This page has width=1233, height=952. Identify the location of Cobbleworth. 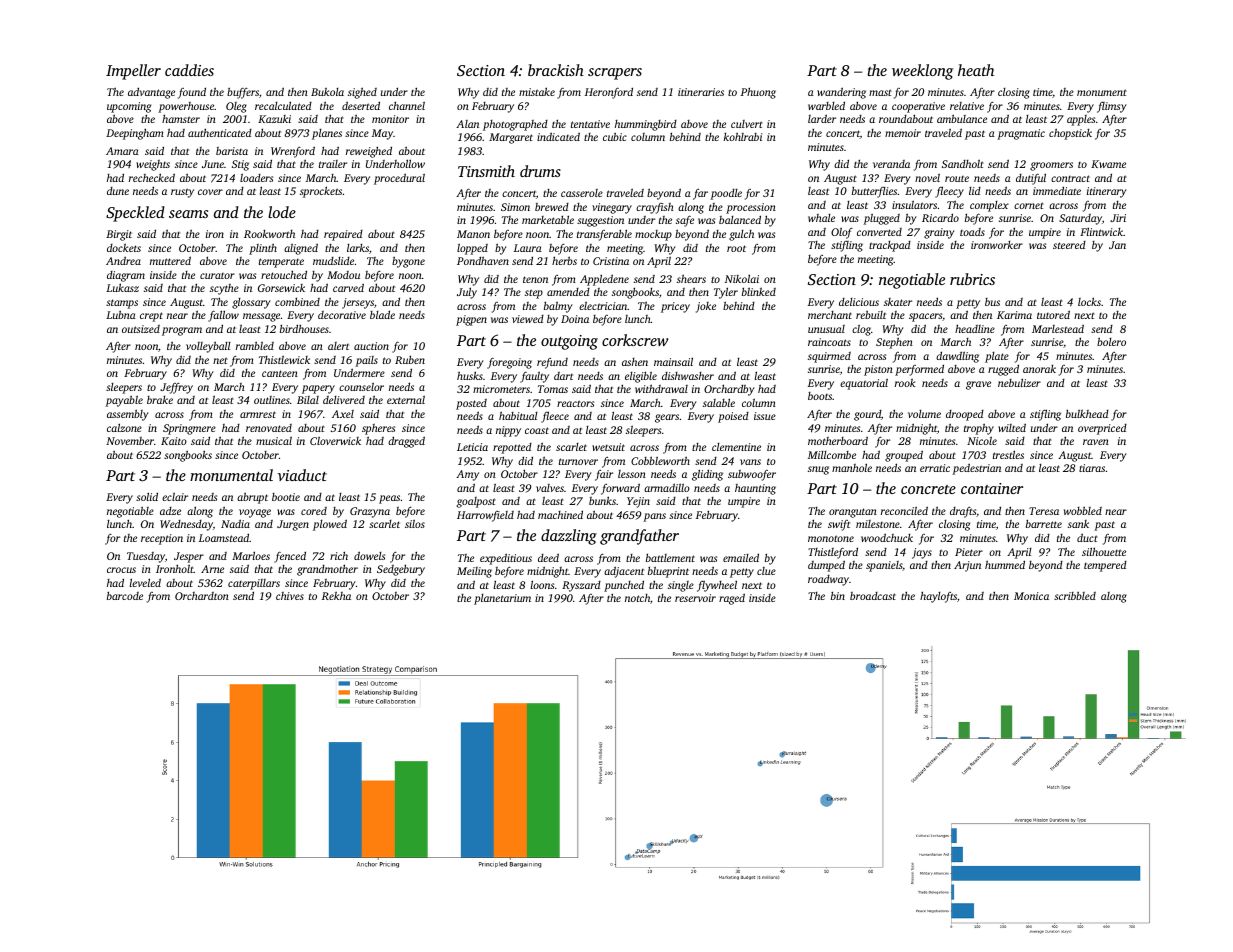
(660, 460).
